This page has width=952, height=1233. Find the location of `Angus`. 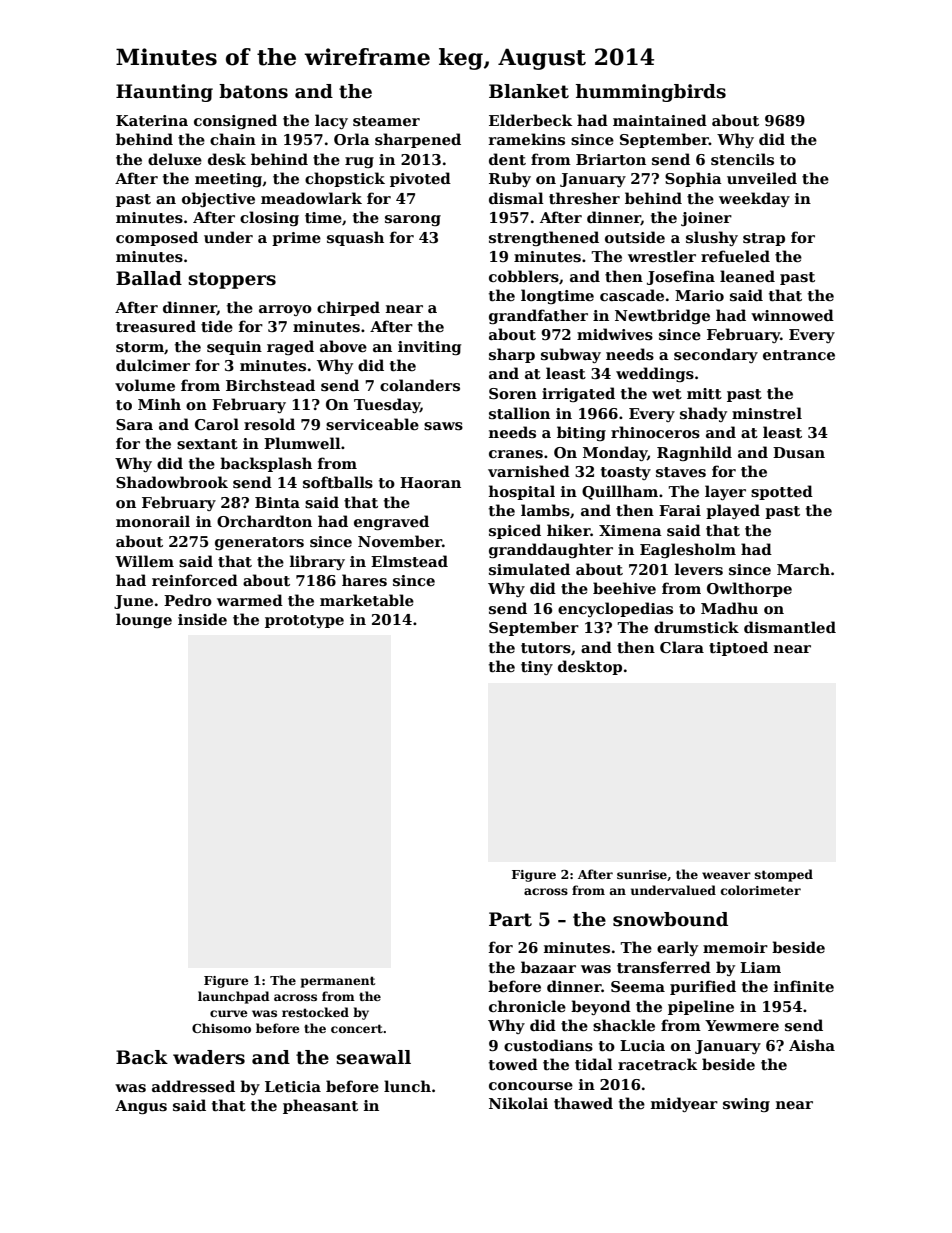

Angus is located at coordinates (141, 1107).
